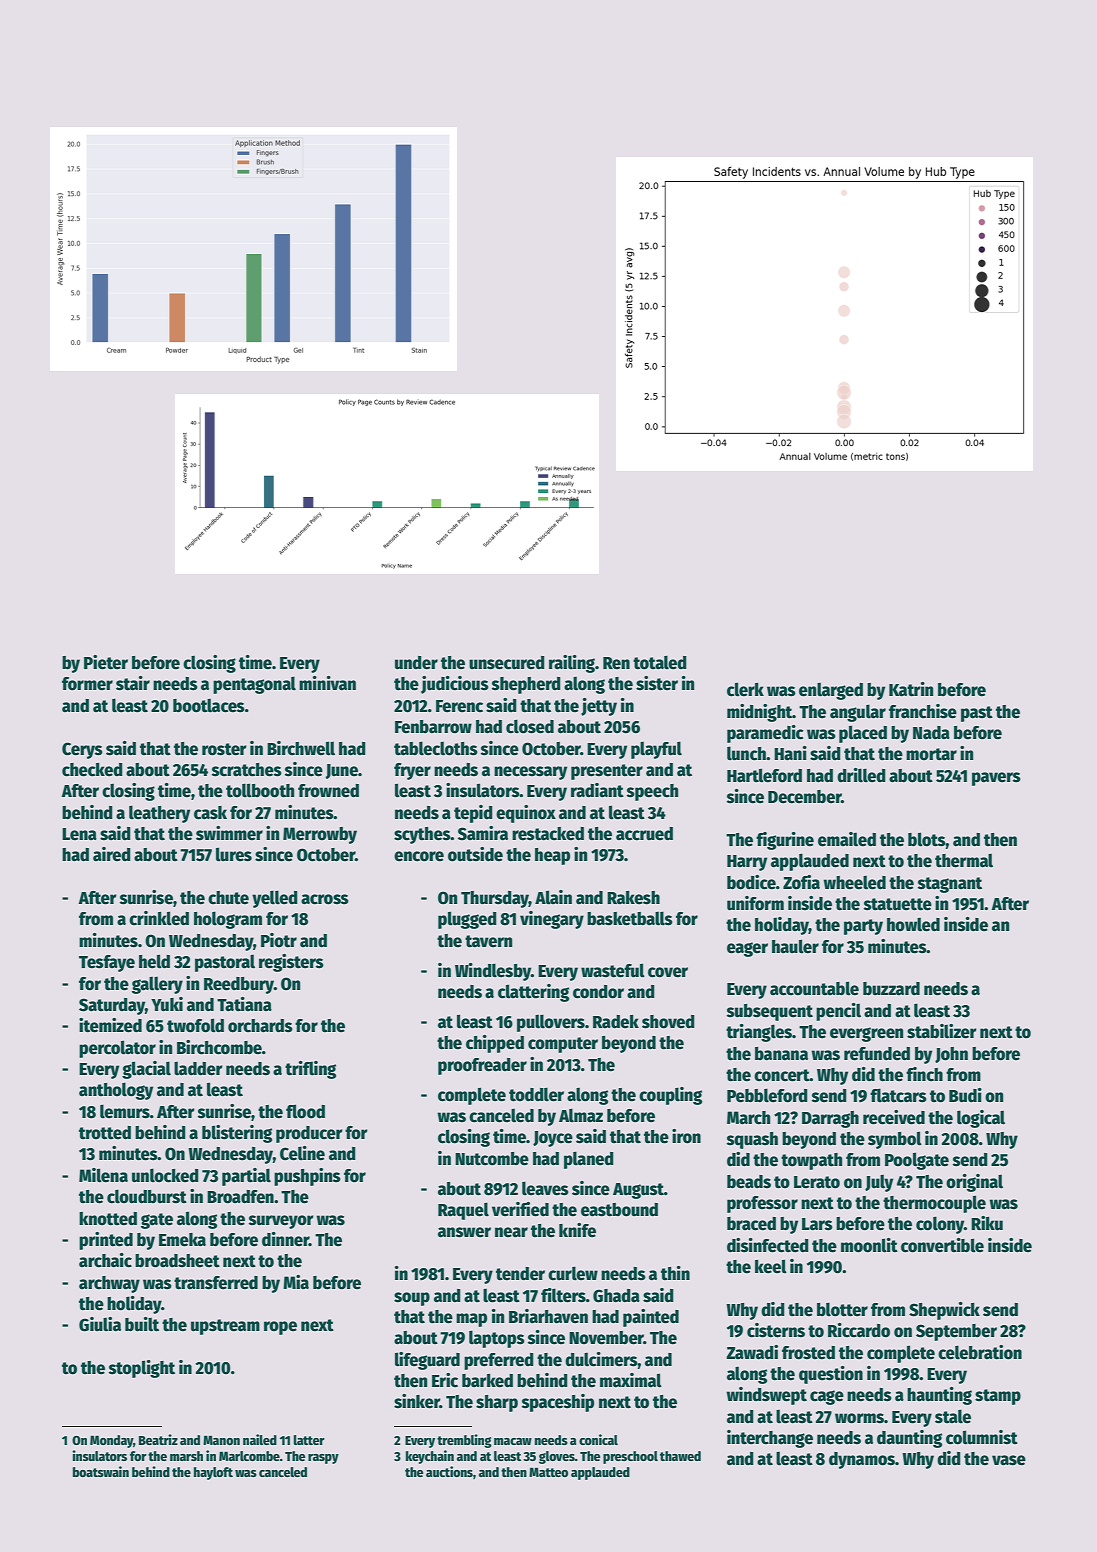 This document has height=1552, width=1097. What do you see at coordinates (927, 839) in the document?
I see `blots` at bounding box center [927, 839].
